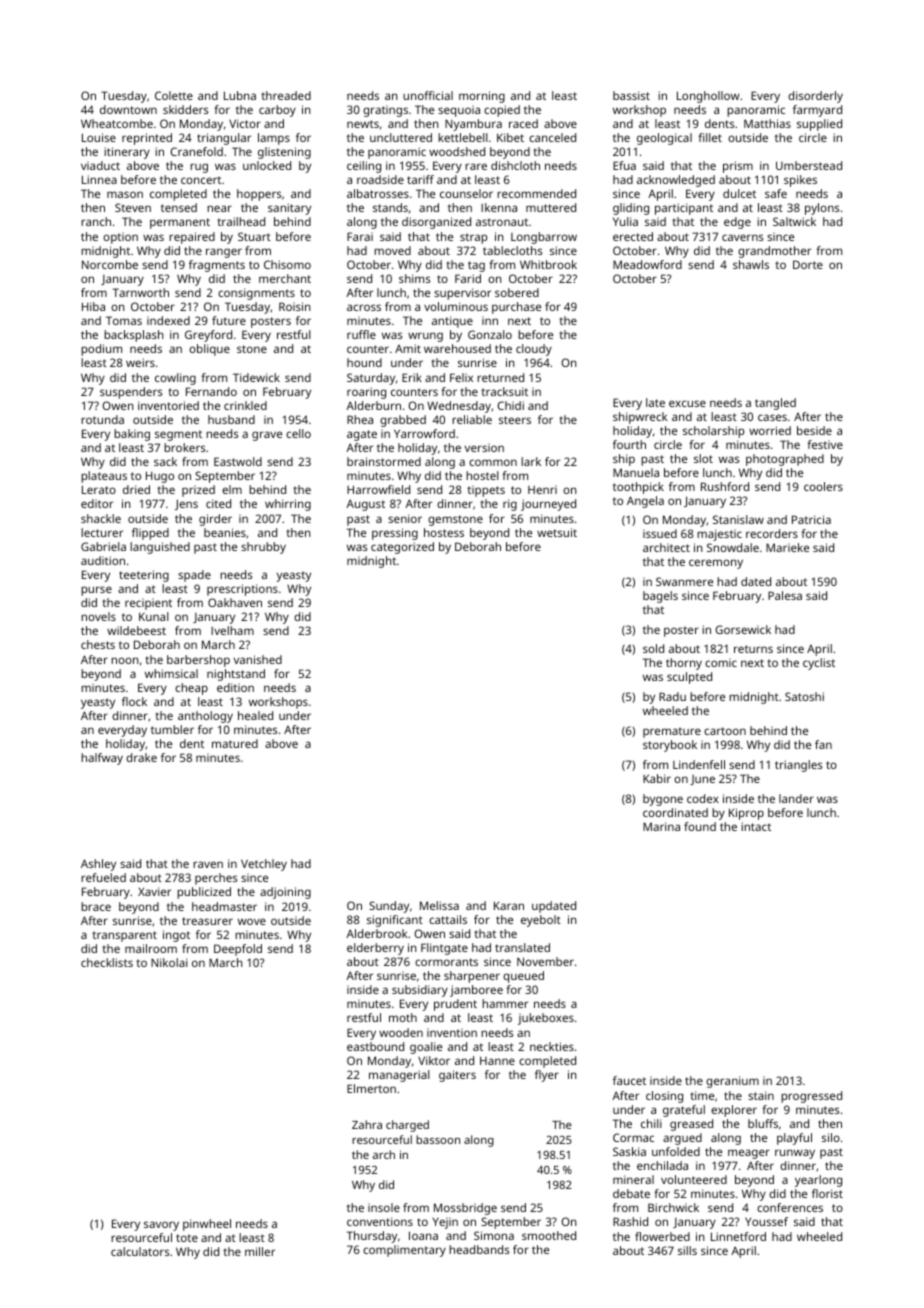  Describe the element at coordinates (107, 962) in the screenshot. I see `checklists` at that location.
